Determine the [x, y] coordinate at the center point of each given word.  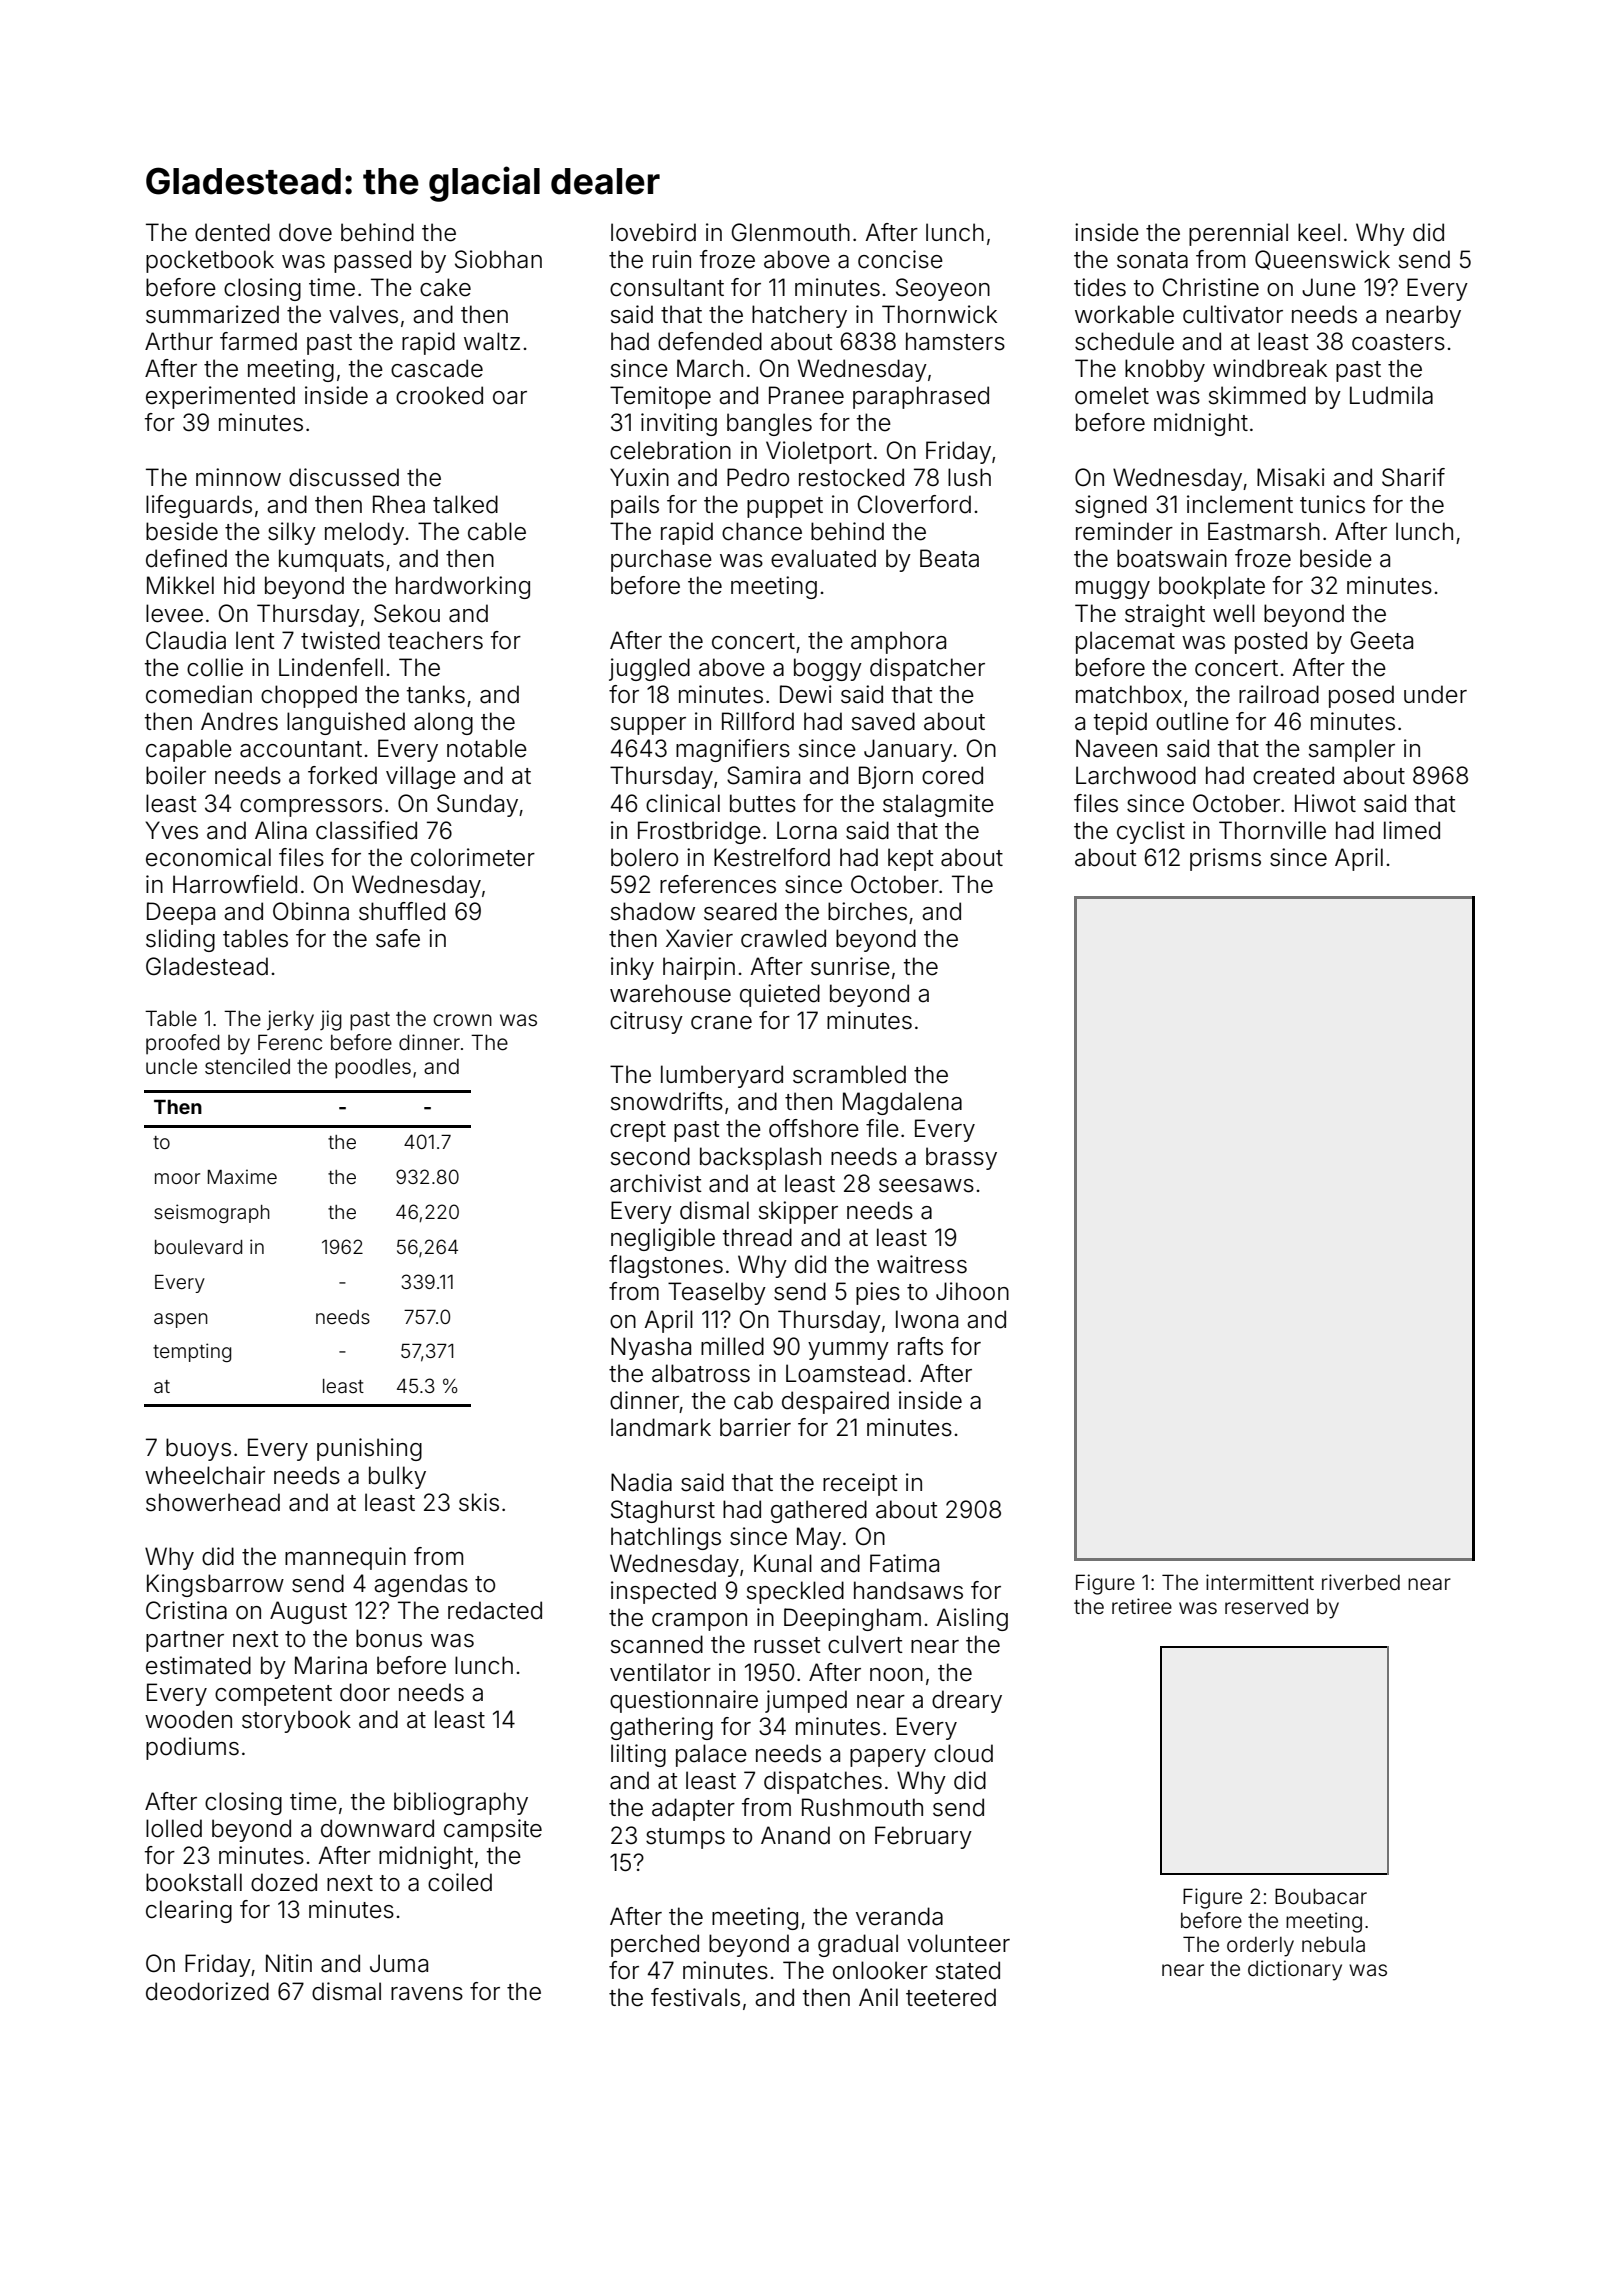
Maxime [242, 1176]
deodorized [207, 1991]
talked [465, 504]
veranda [899, 1916]
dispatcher [927, 669]
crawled [783, 938]
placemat [1125, 642]
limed [1412, 830]
